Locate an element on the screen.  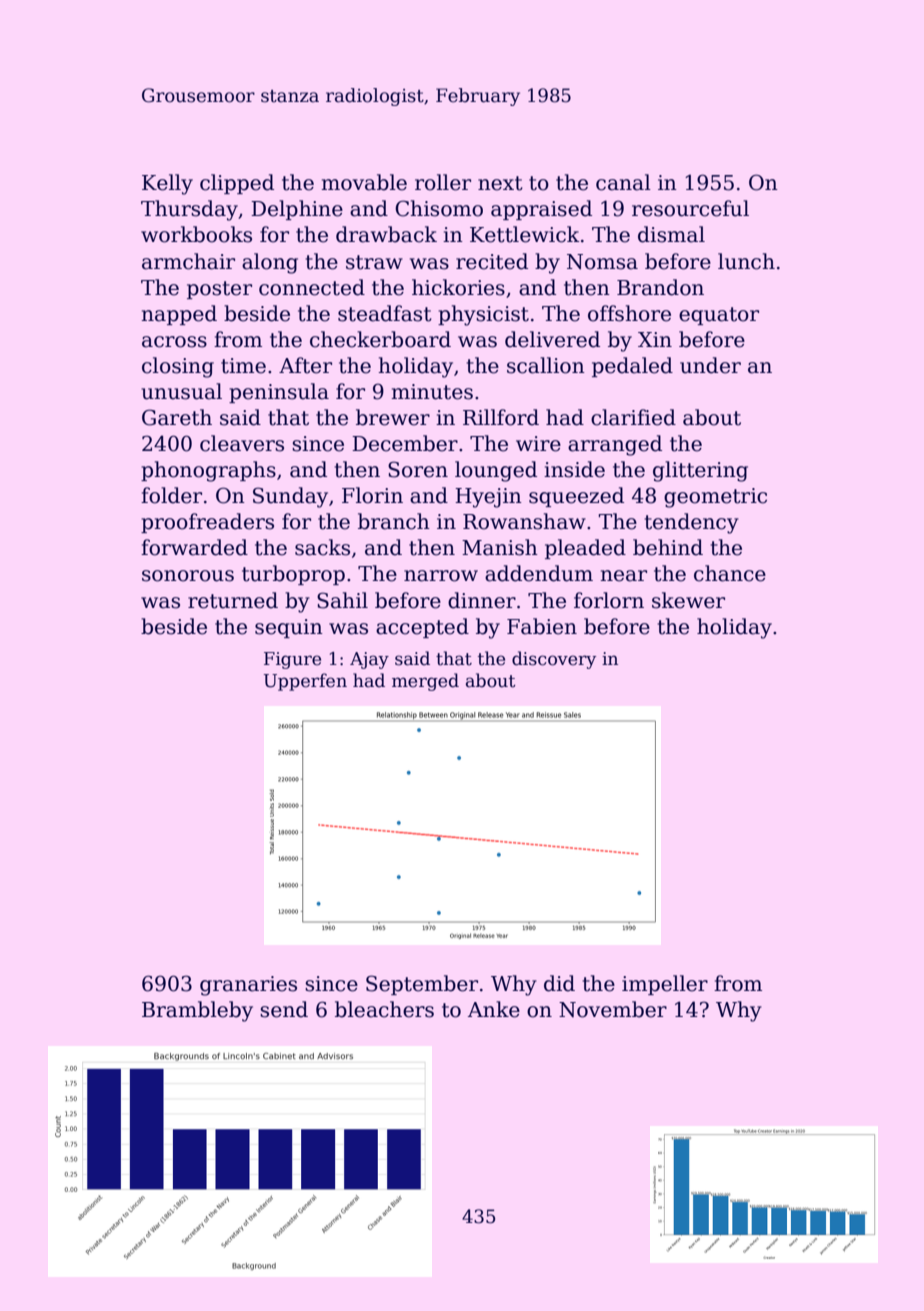
impeller is located at coordinates (665, 985).
